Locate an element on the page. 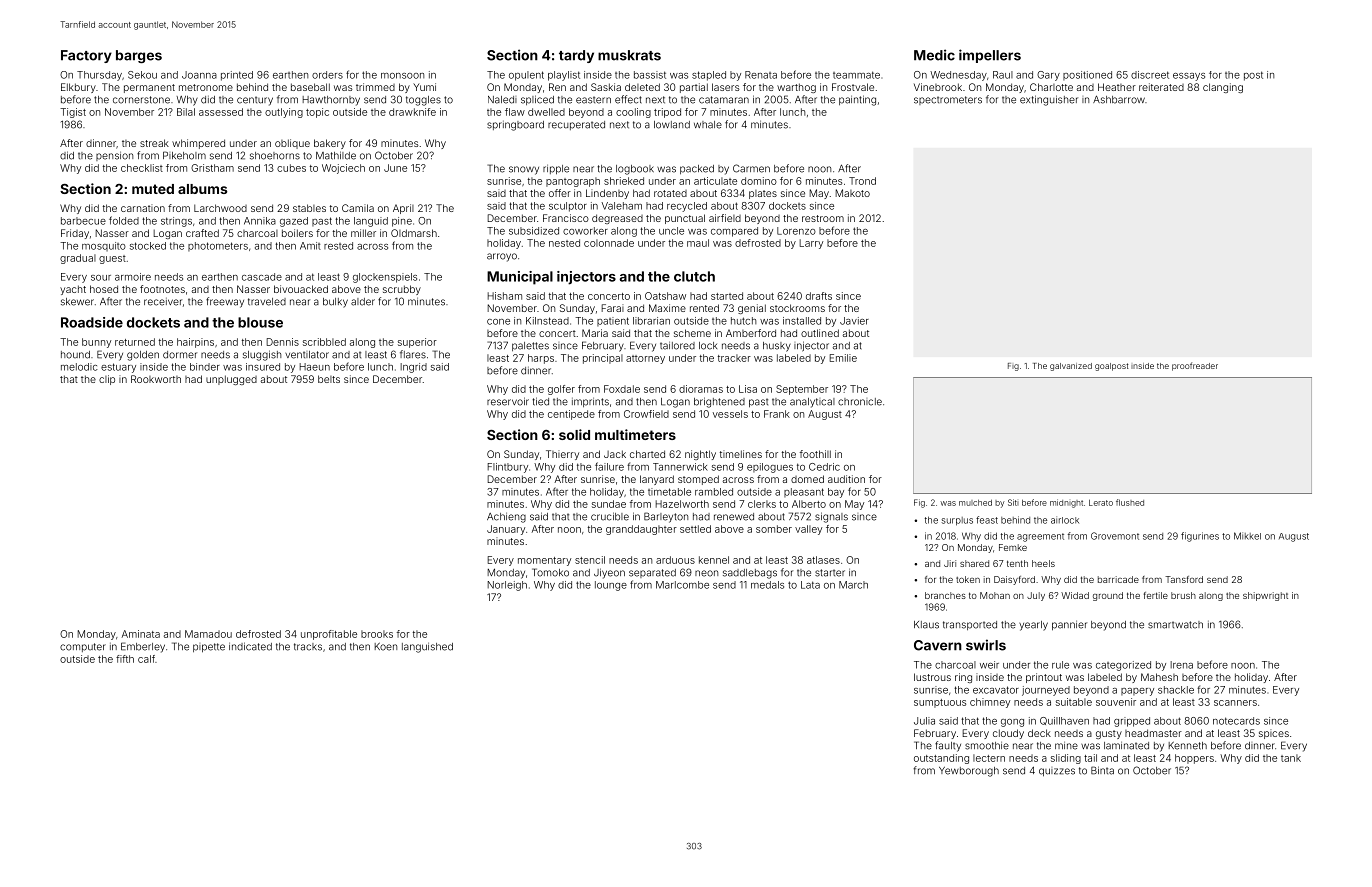  January is located at coordinates (506, 530).
